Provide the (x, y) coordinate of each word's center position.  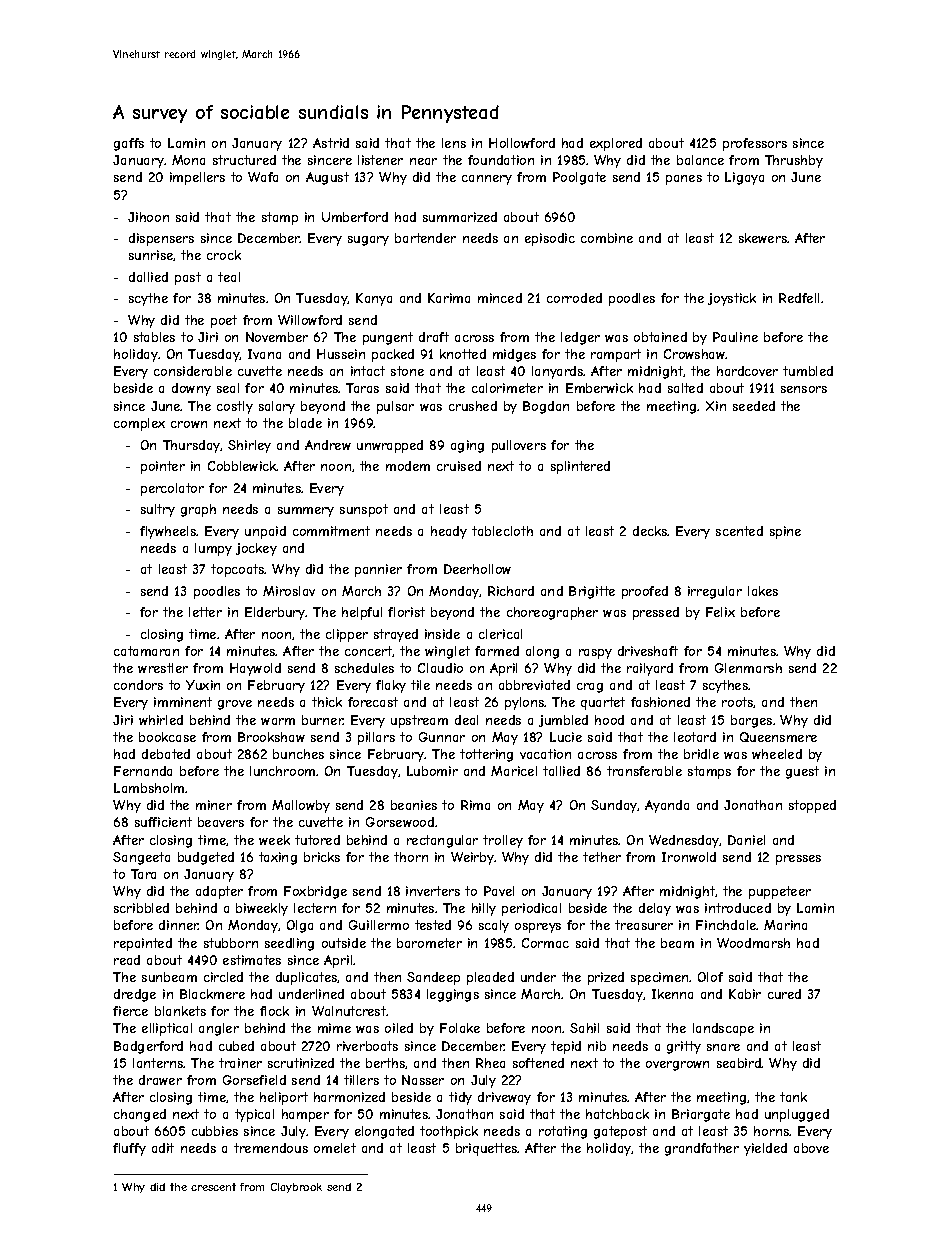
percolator (172, 489)
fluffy (129, 1149)
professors (755, 144)
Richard (511, 591)
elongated (384, 1132)
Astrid (331, 143)
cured (784, 994)
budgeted (206, 858)
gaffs (129, 144)
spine (785, 532)
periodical (531, 909)
